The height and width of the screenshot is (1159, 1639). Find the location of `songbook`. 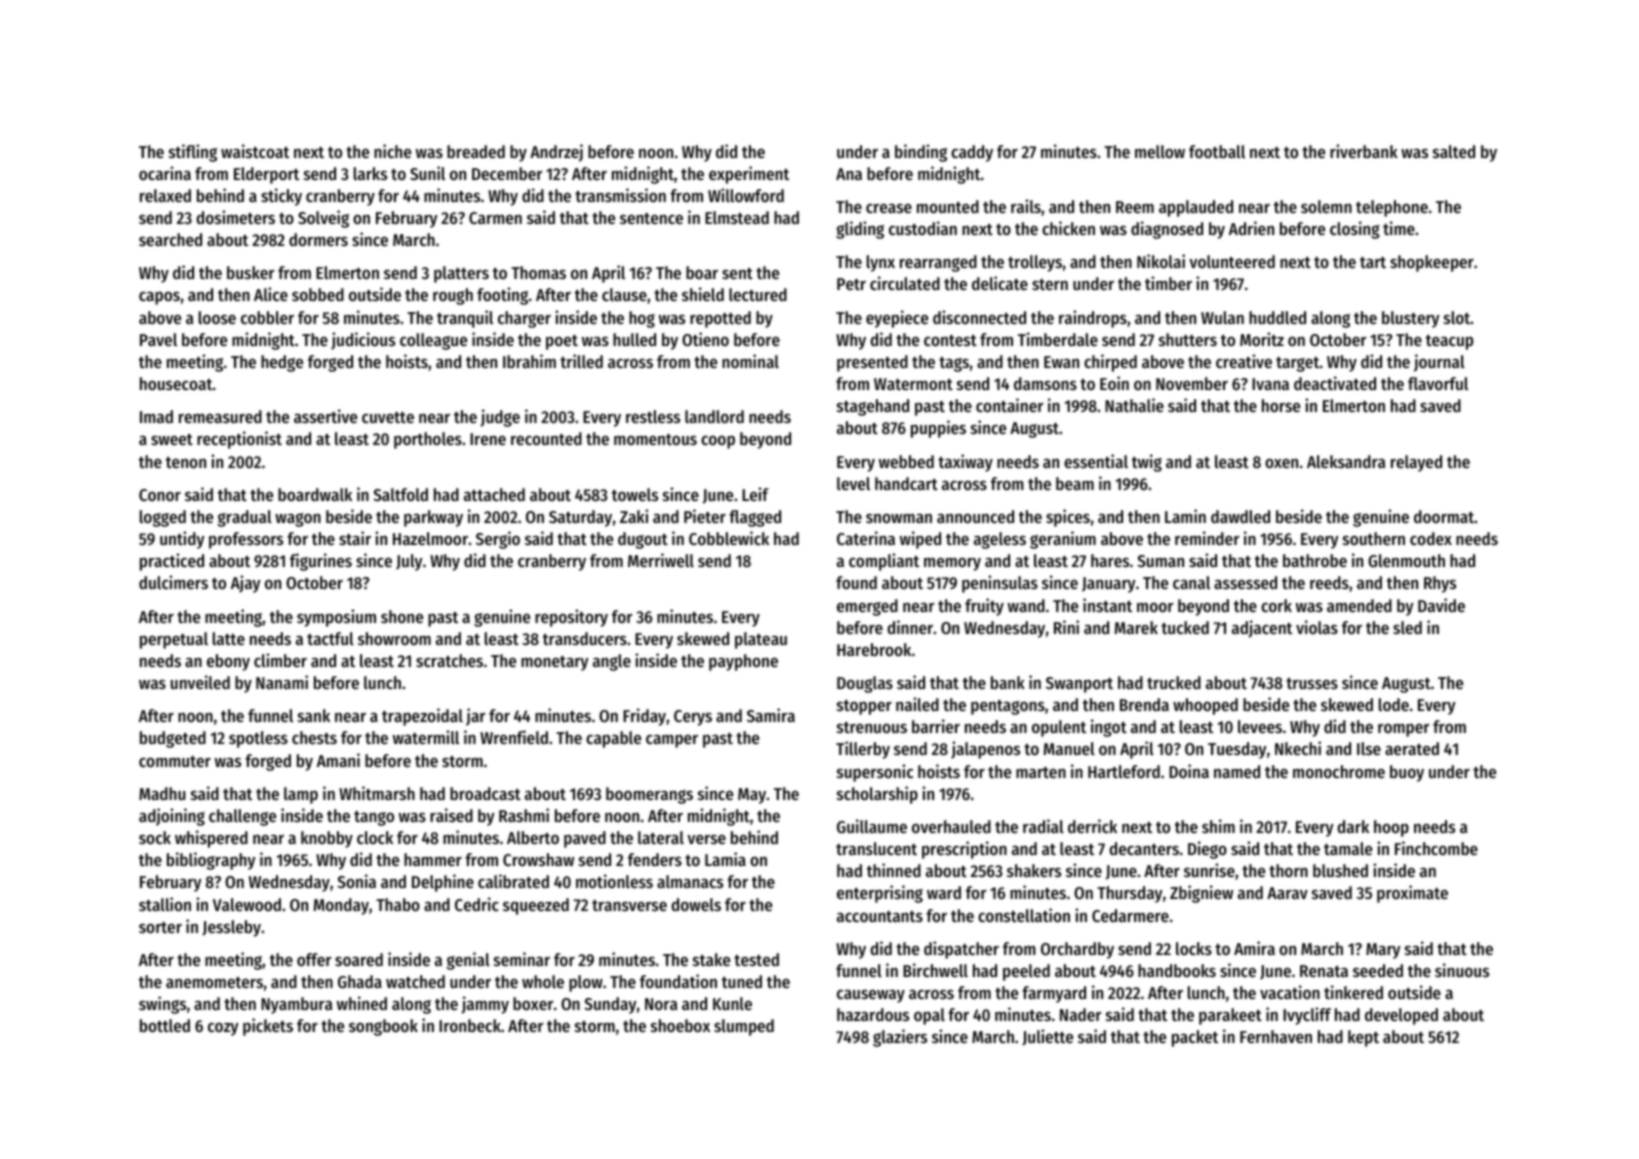

songbook is located at coordinates (383, 1027).
